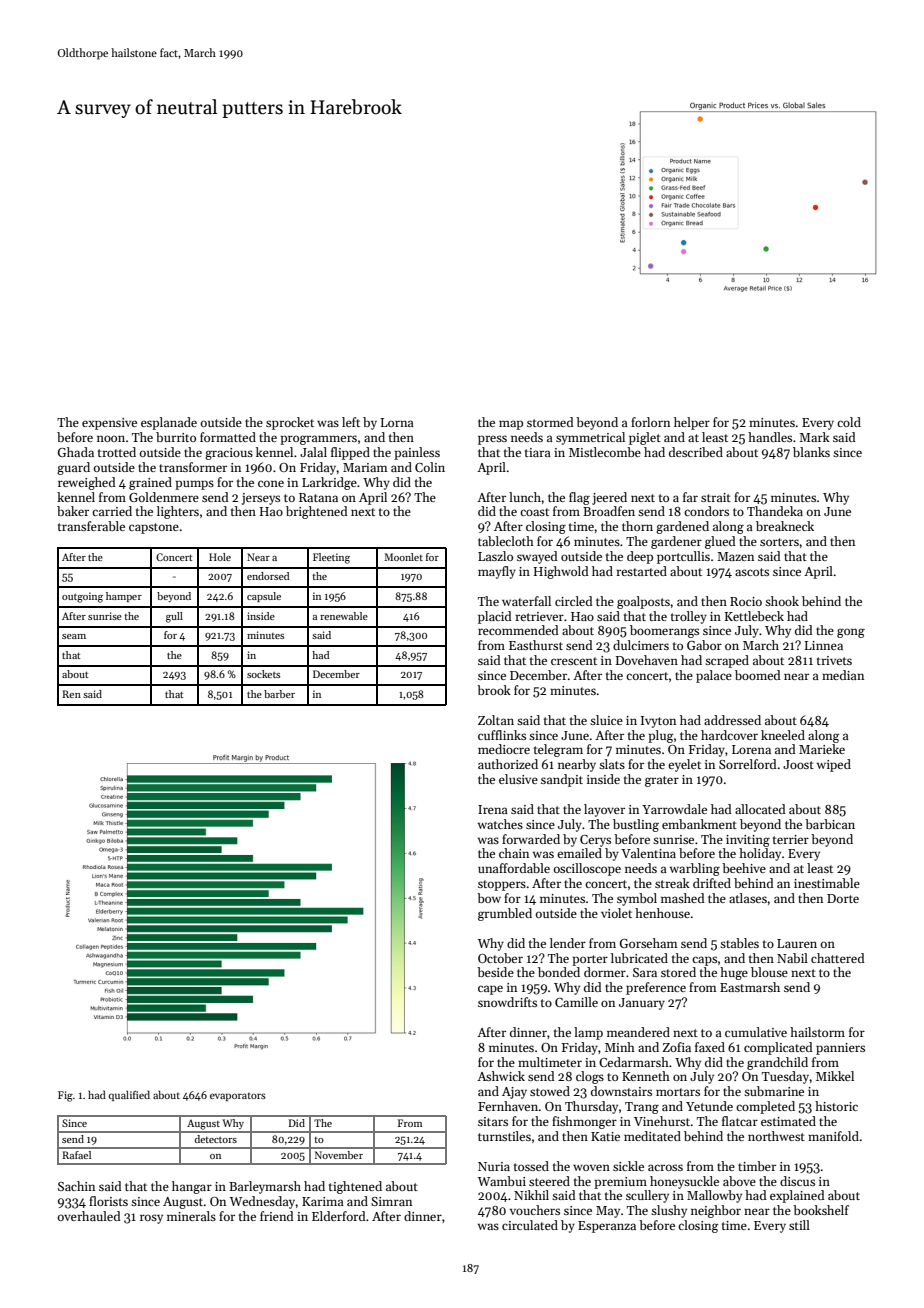 This page has width=924, height=1308. I want to click on seam, so click(74, 636).
